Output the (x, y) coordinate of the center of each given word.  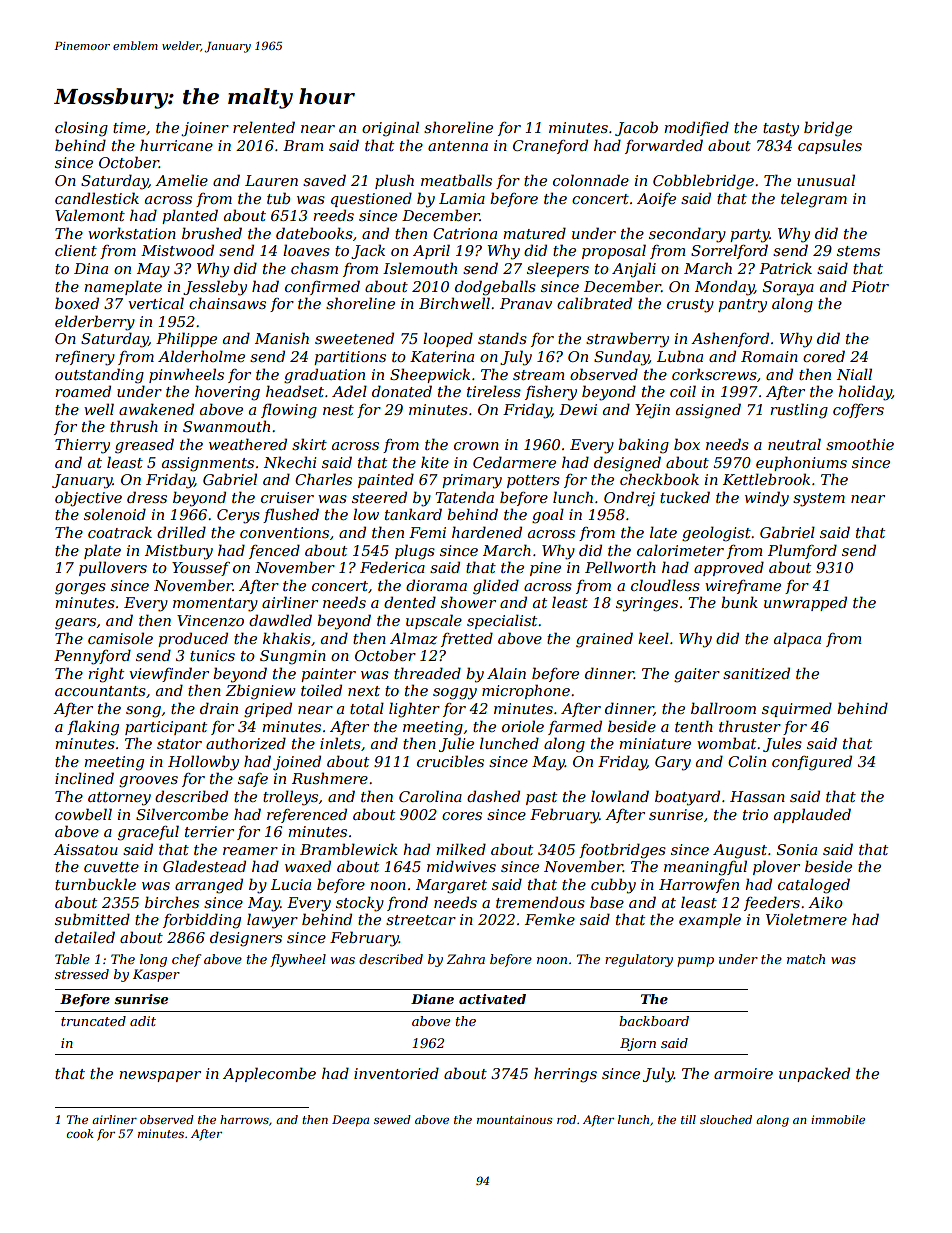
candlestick (97, 198)
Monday (724, 288)
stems (858, 251)
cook (80, 1133)
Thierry (82, 446)
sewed (392, 1119)
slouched (726, 1119)
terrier (209, 831)
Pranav (526, 303)
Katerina (442, 356)
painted (386, 480)
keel (653, 638)
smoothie (860, 444)
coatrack (120, 532)
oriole (523, 726)
